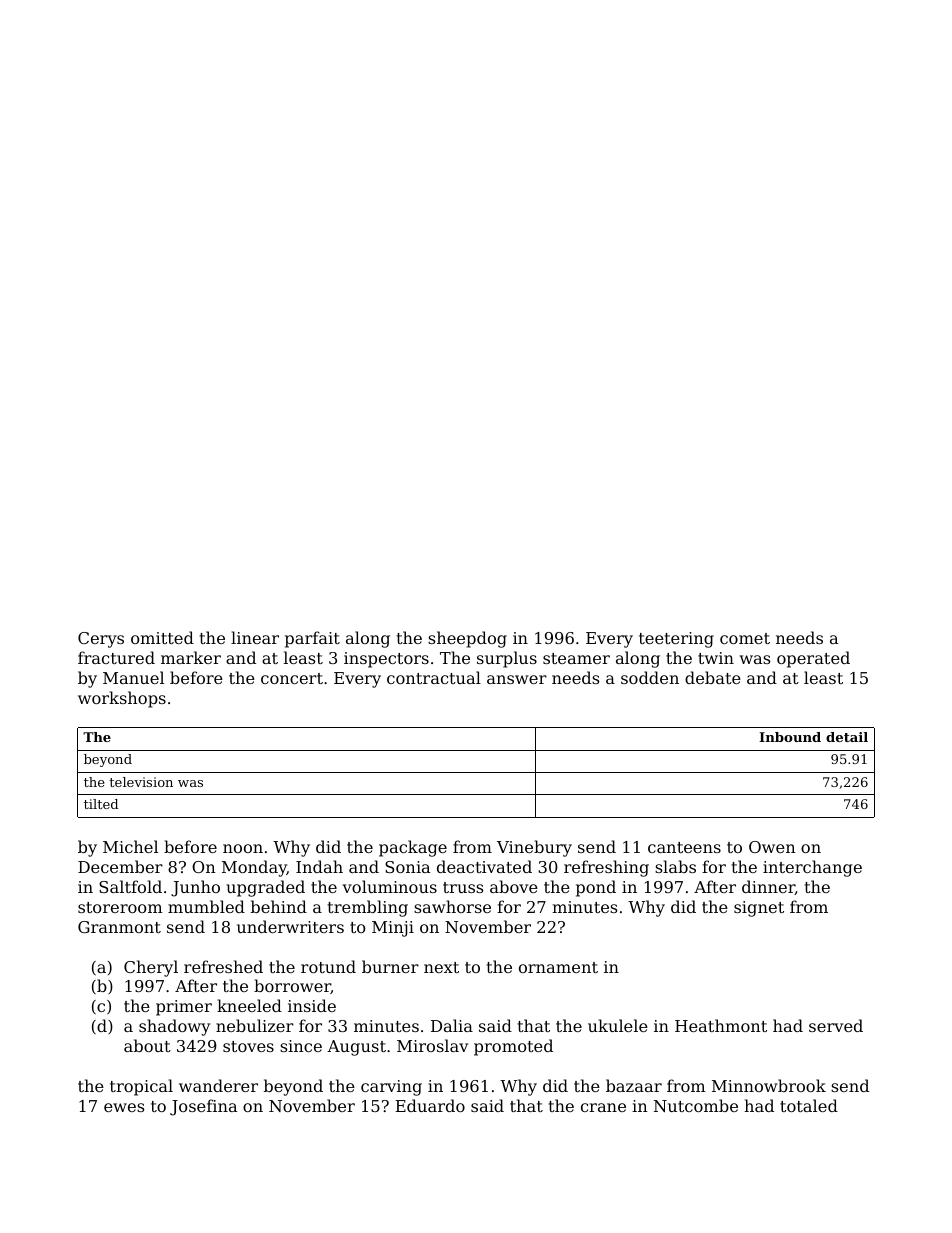 Image resolution: width=952 pixels, height=1233 pixels. What do you see at coordinates (151, 968) in the screenshot?
I see `Cheryl` at bounding box center [151, 968].
